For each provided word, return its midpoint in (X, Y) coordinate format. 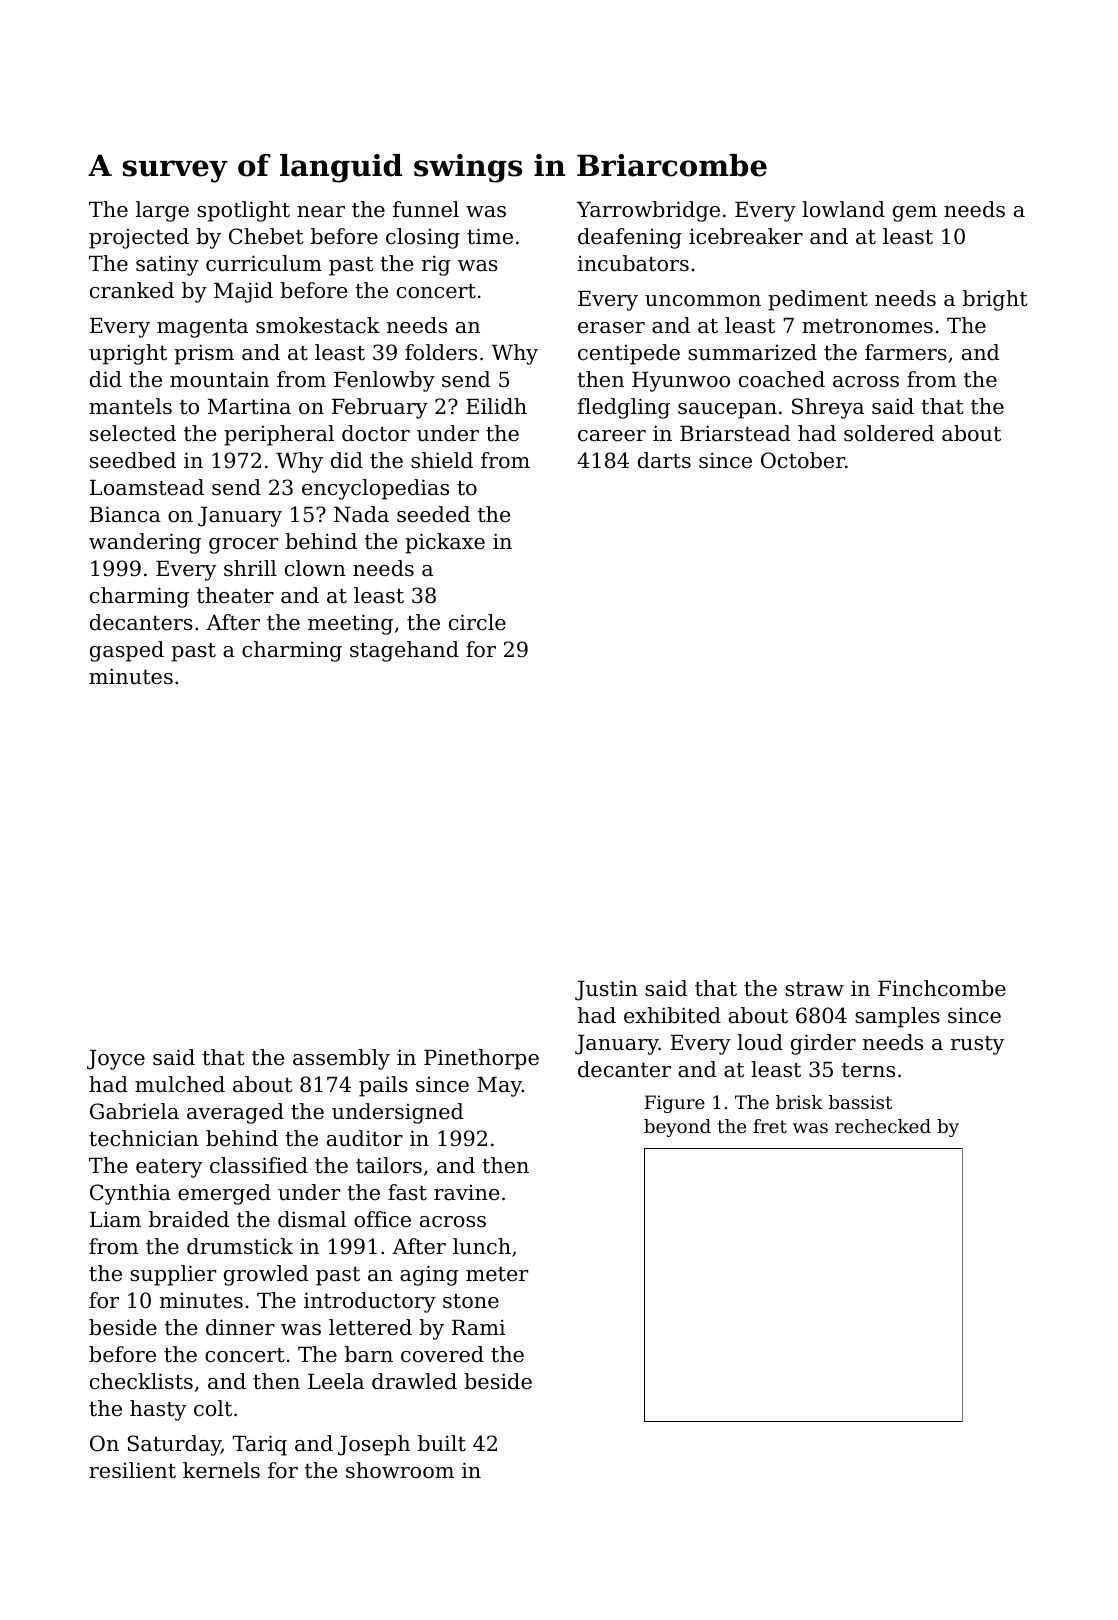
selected (133, 433)
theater (235, 595)
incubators (633, 263)
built (442, 1443)
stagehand (404, 651)
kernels (221, 1470)
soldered (889, 433)
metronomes (867, 326)
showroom (400, 1470)
